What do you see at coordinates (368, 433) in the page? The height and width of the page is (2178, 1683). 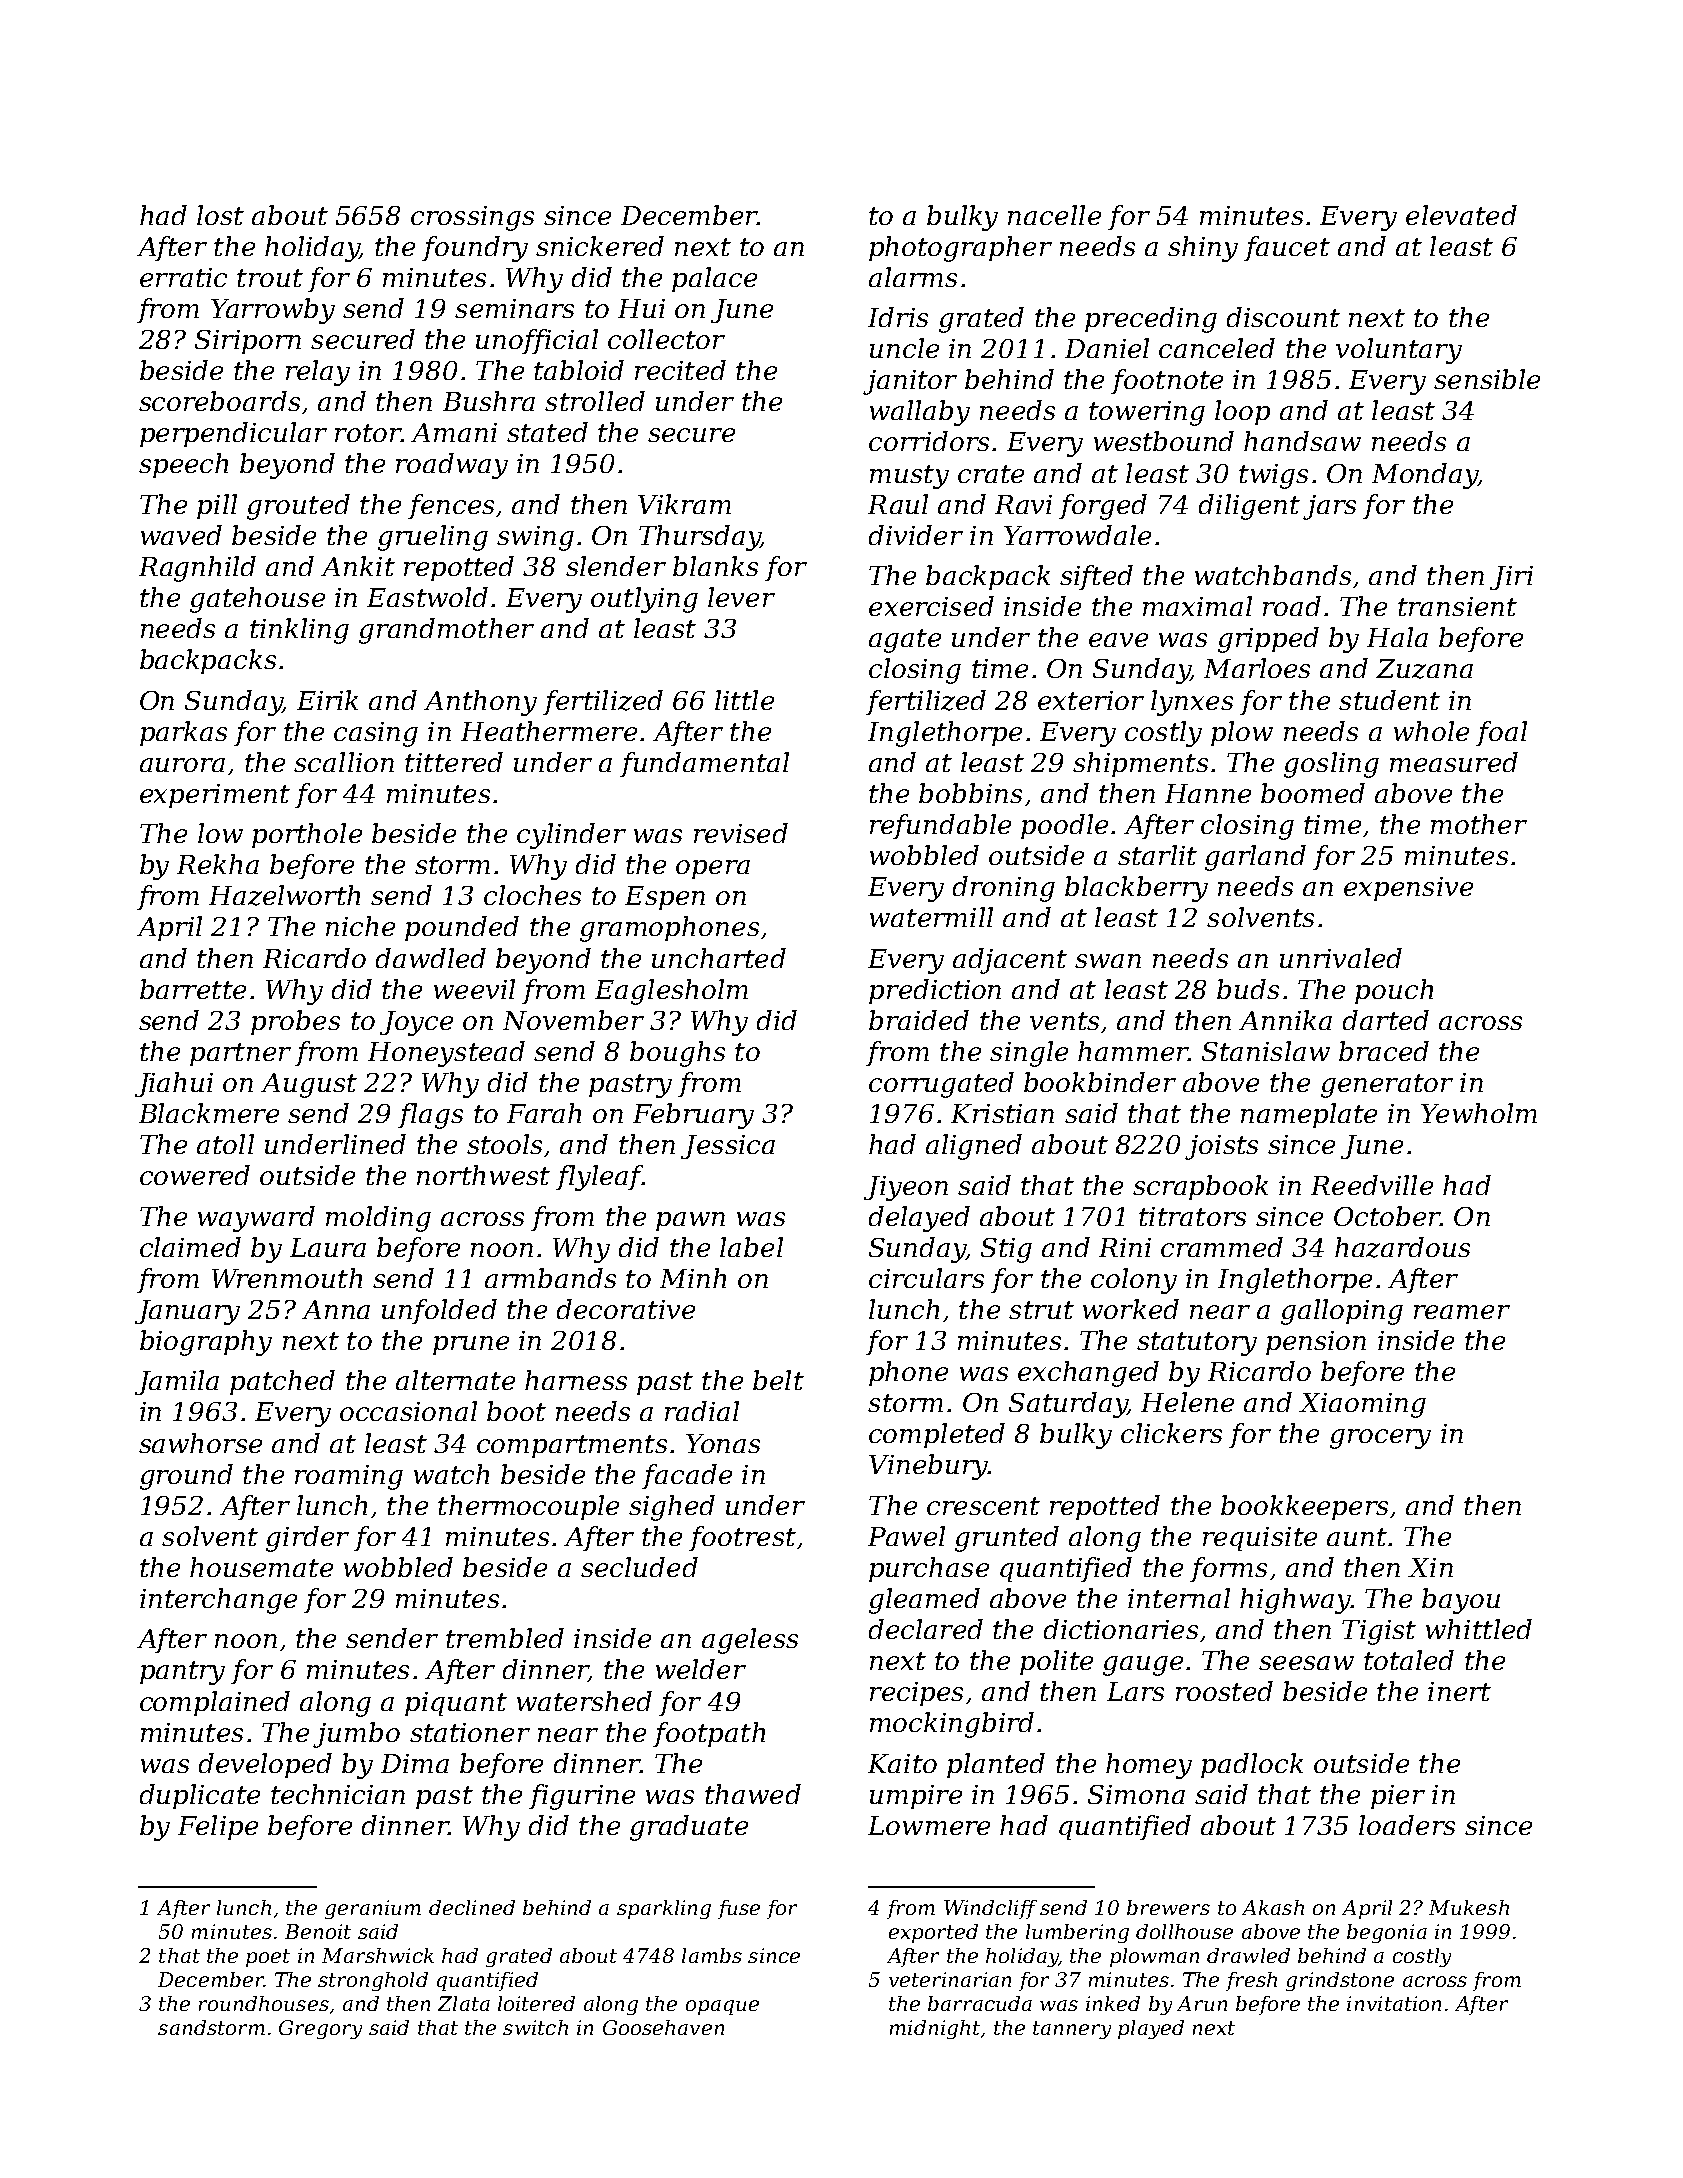 I see `rotor` at bounding box center [368, 433].
